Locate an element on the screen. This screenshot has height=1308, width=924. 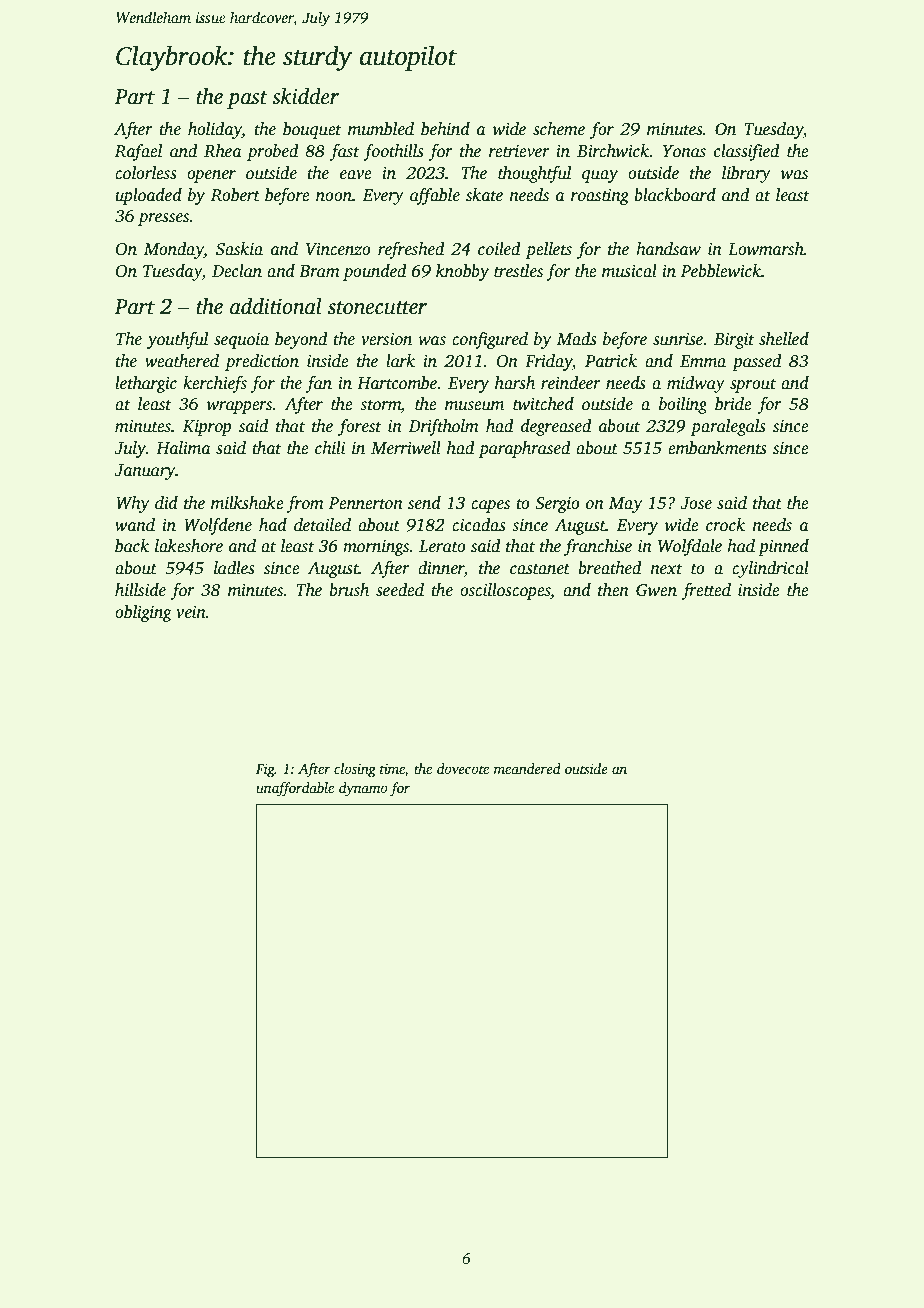
classified is located at coordinates (746, 152).
